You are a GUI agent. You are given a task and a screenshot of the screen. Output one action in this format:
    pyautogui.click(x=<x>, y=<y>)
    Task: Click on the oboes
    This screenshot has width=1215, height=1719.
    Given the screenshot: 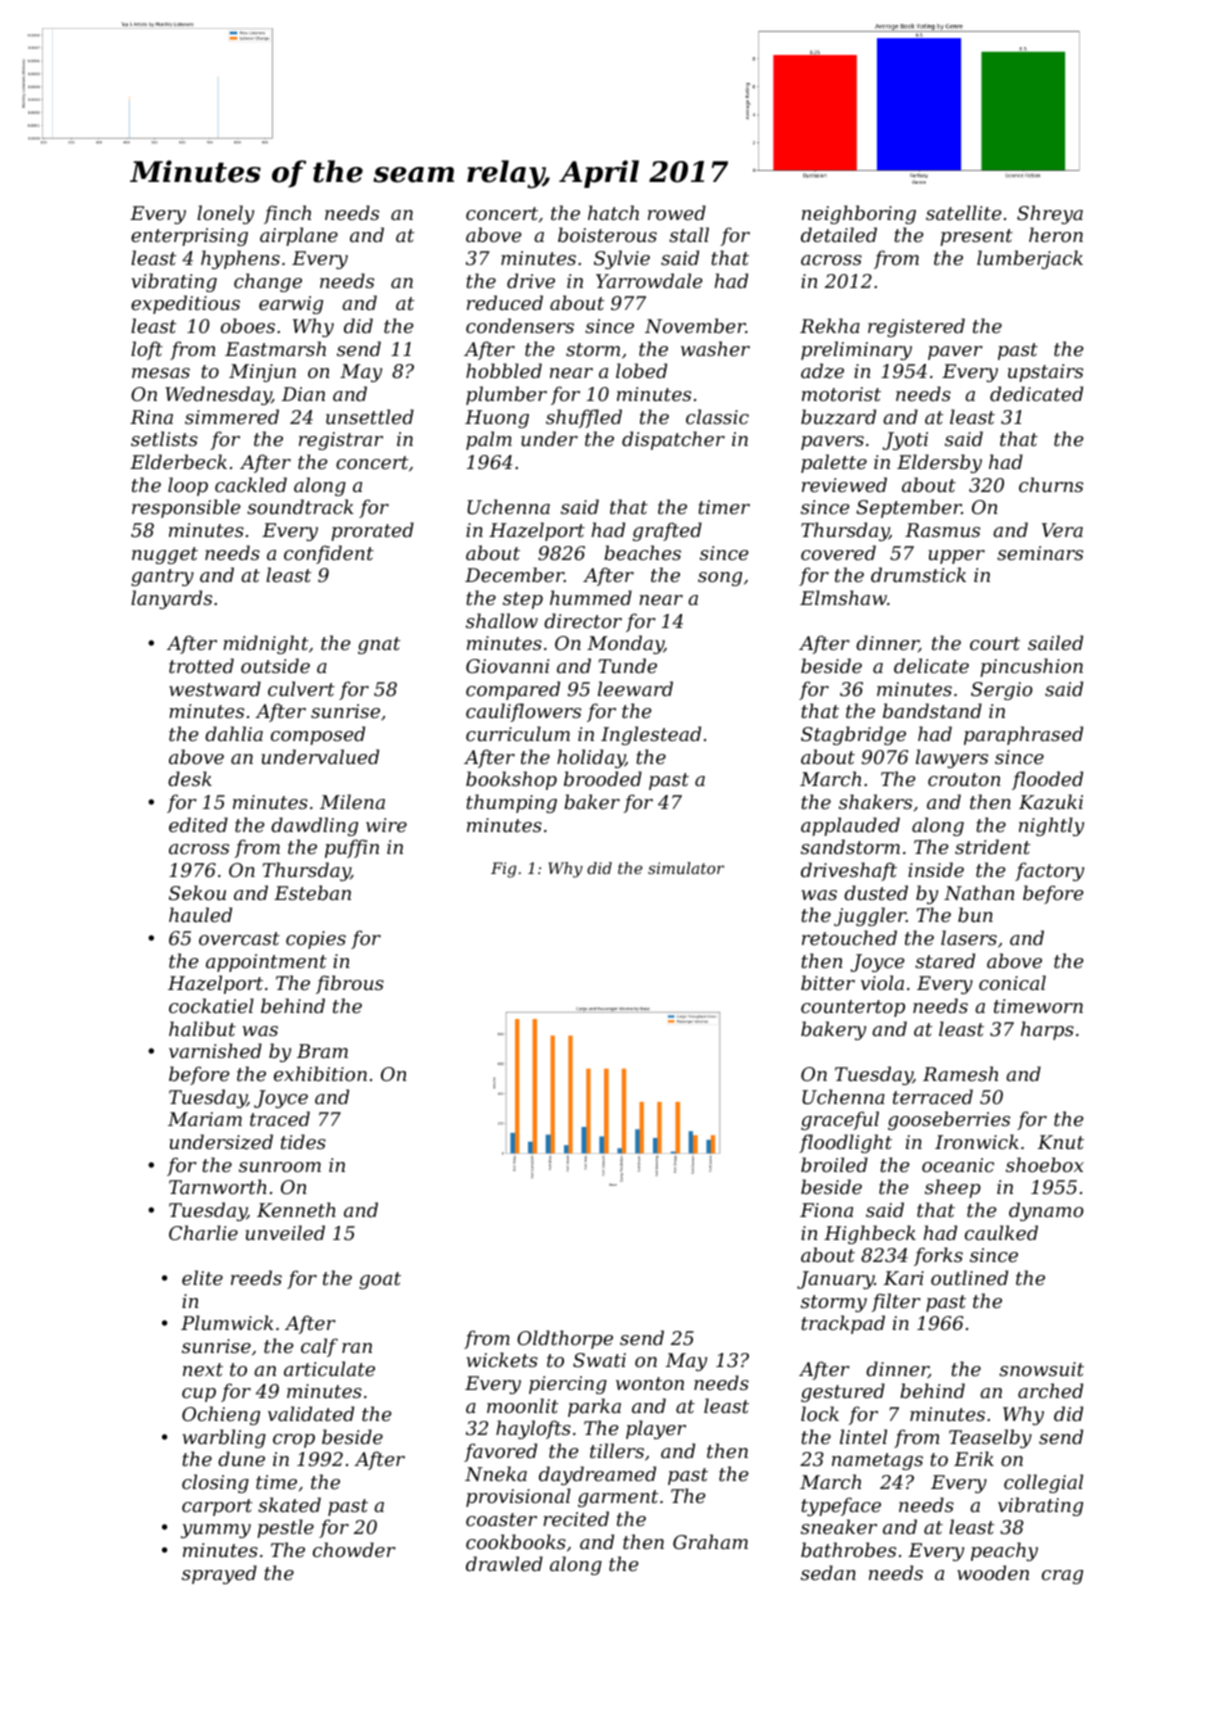 What is the action you would take?
    pyautogui.click(x=248, y=325)
